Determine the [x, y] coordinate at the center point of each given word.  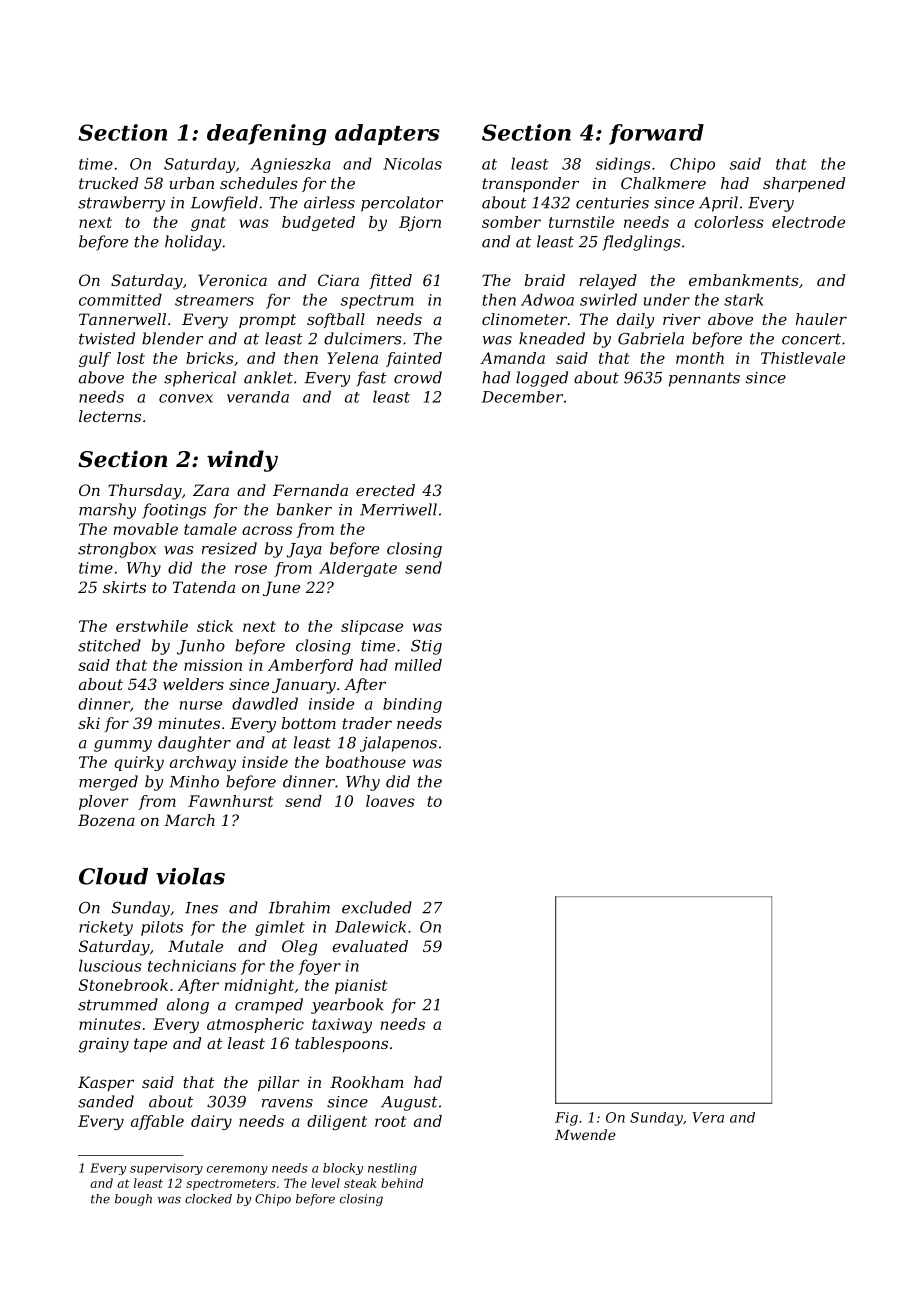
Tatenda [204, 587]
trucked [108, 183]
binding [412, 705]
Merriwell [398, 509]
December [522, 397]
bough [133, 1200]
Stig [426, 647]
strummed [118, 1004]
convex [186, 398]
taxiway [342, 1025]
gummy [123, 746]
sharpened [804, 184]
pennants [704, 379]
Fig [566, 1119]
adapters [387, 134]
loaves [390, 801]
